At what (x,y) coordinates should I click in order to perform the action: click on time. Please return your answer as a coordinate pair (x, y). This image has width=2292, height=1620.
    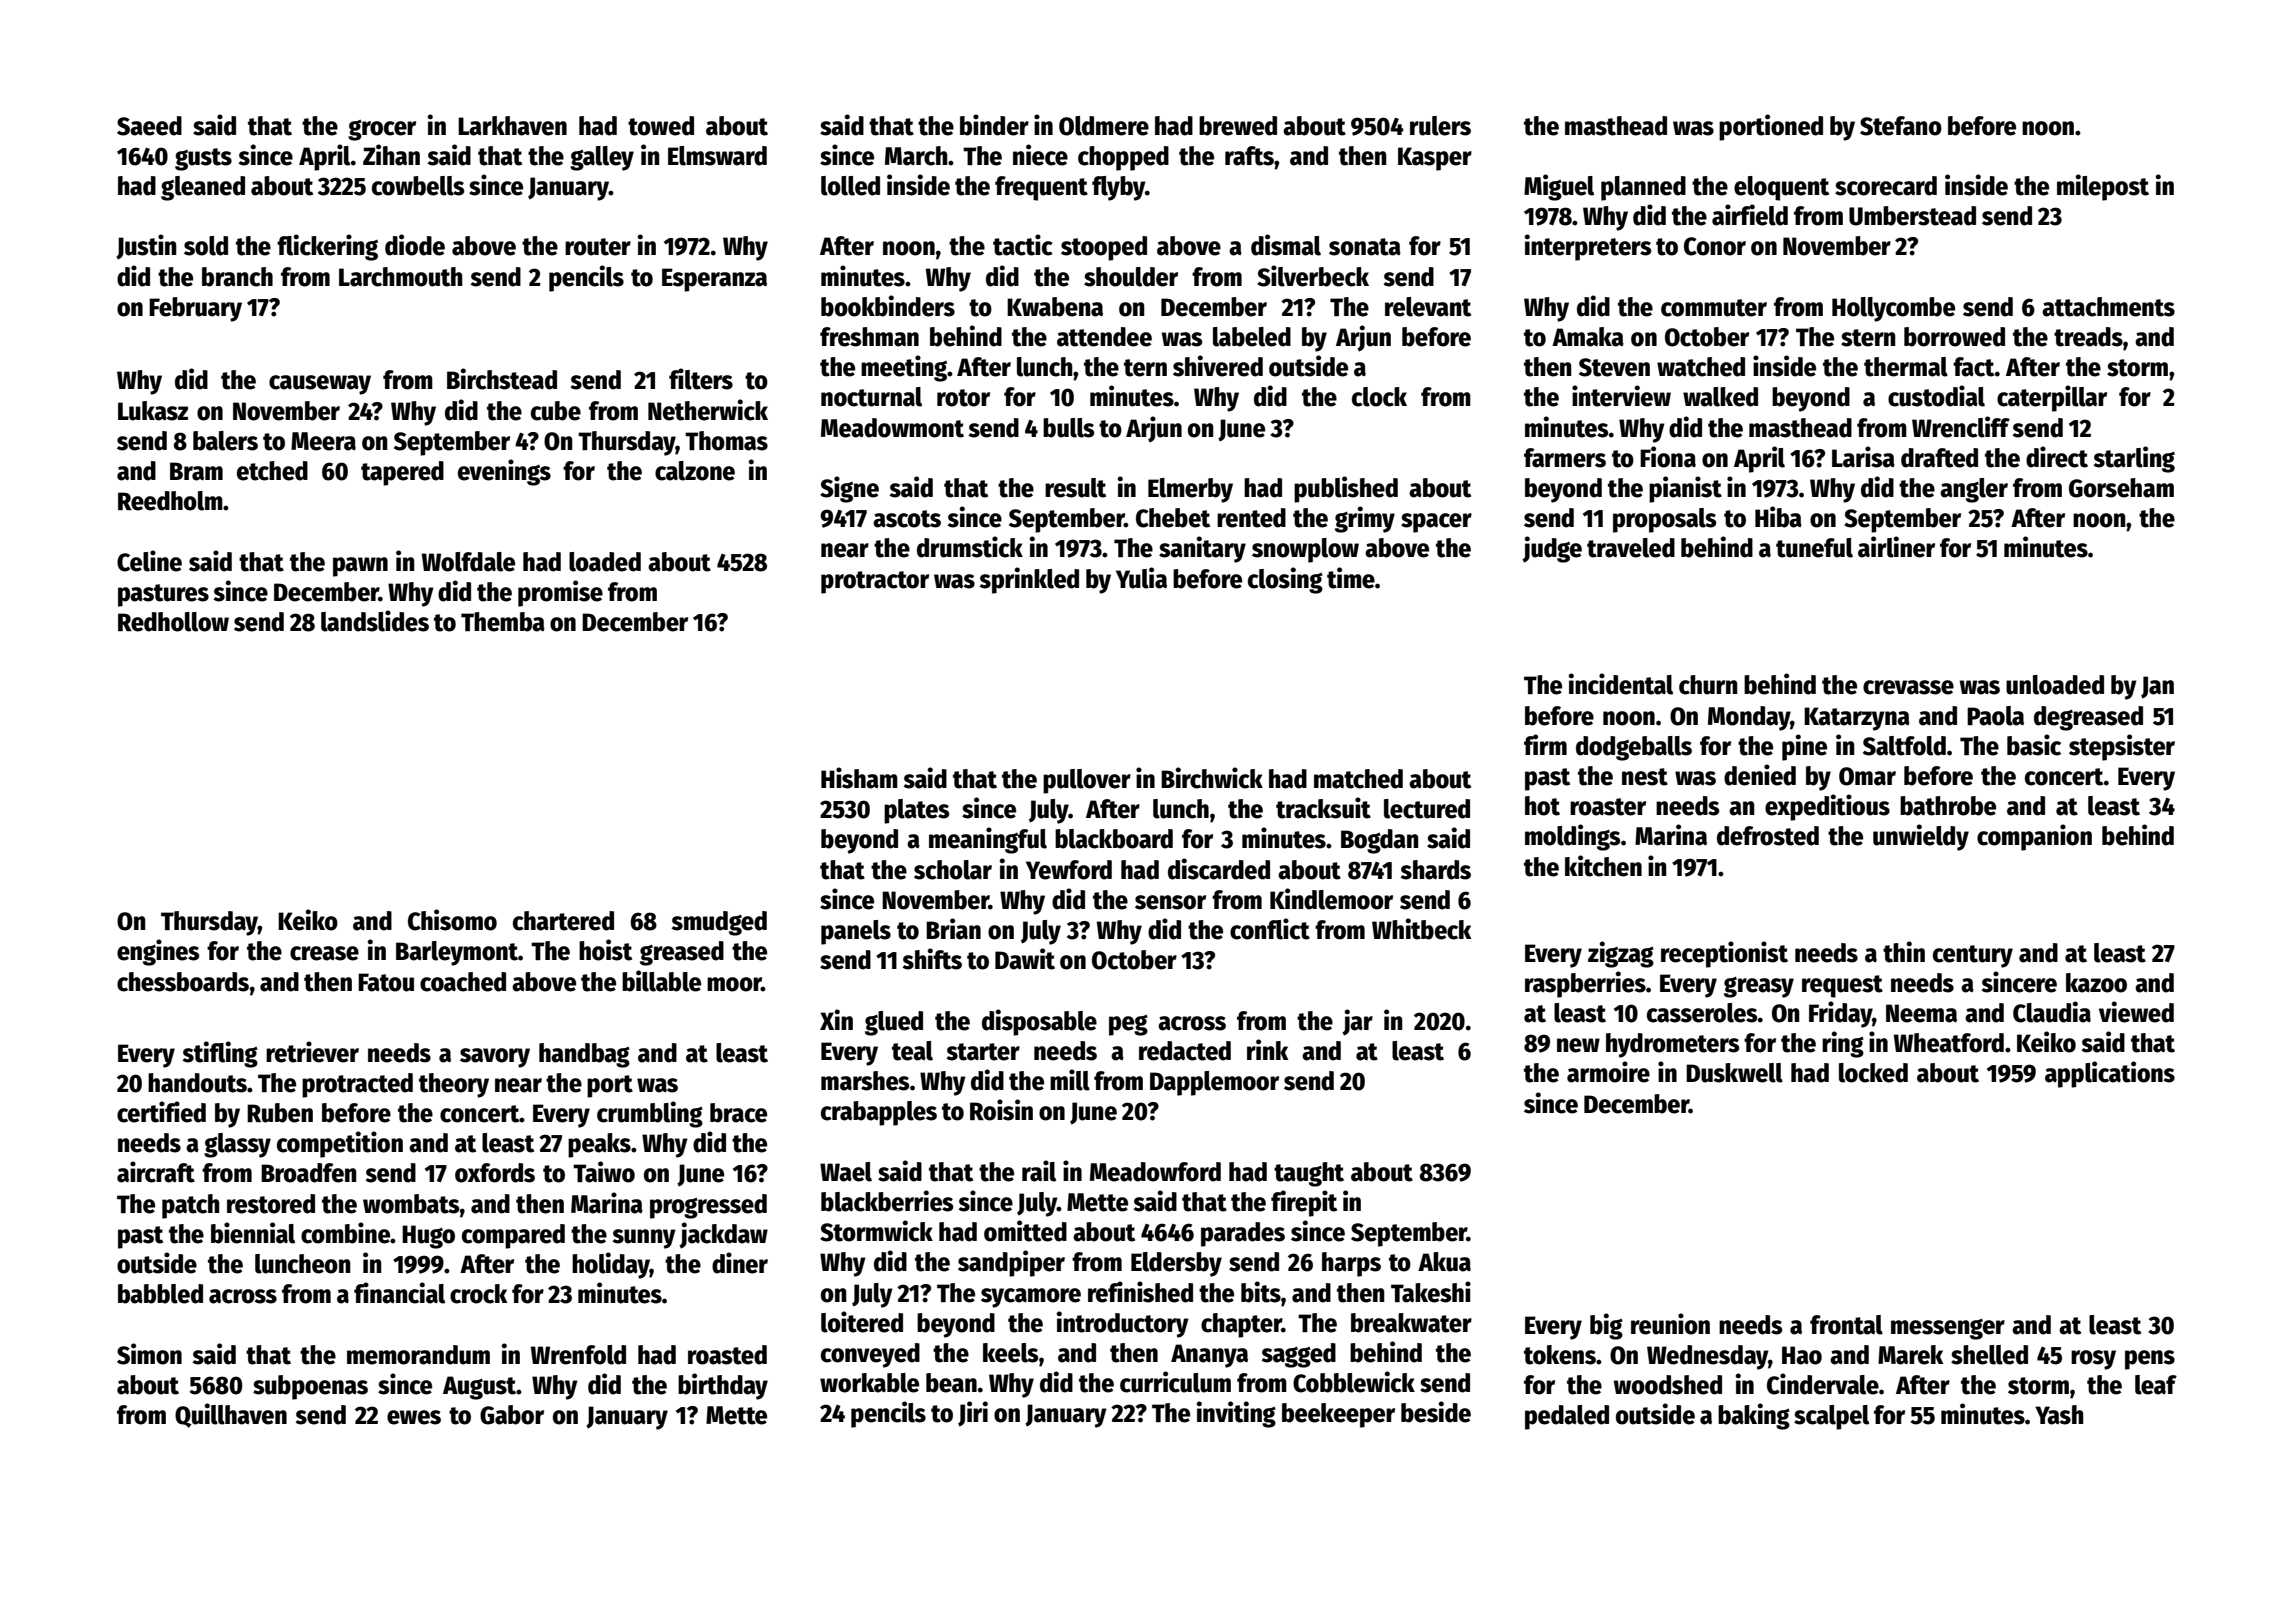
    Looking at the image, I should click on (1351, 578).
